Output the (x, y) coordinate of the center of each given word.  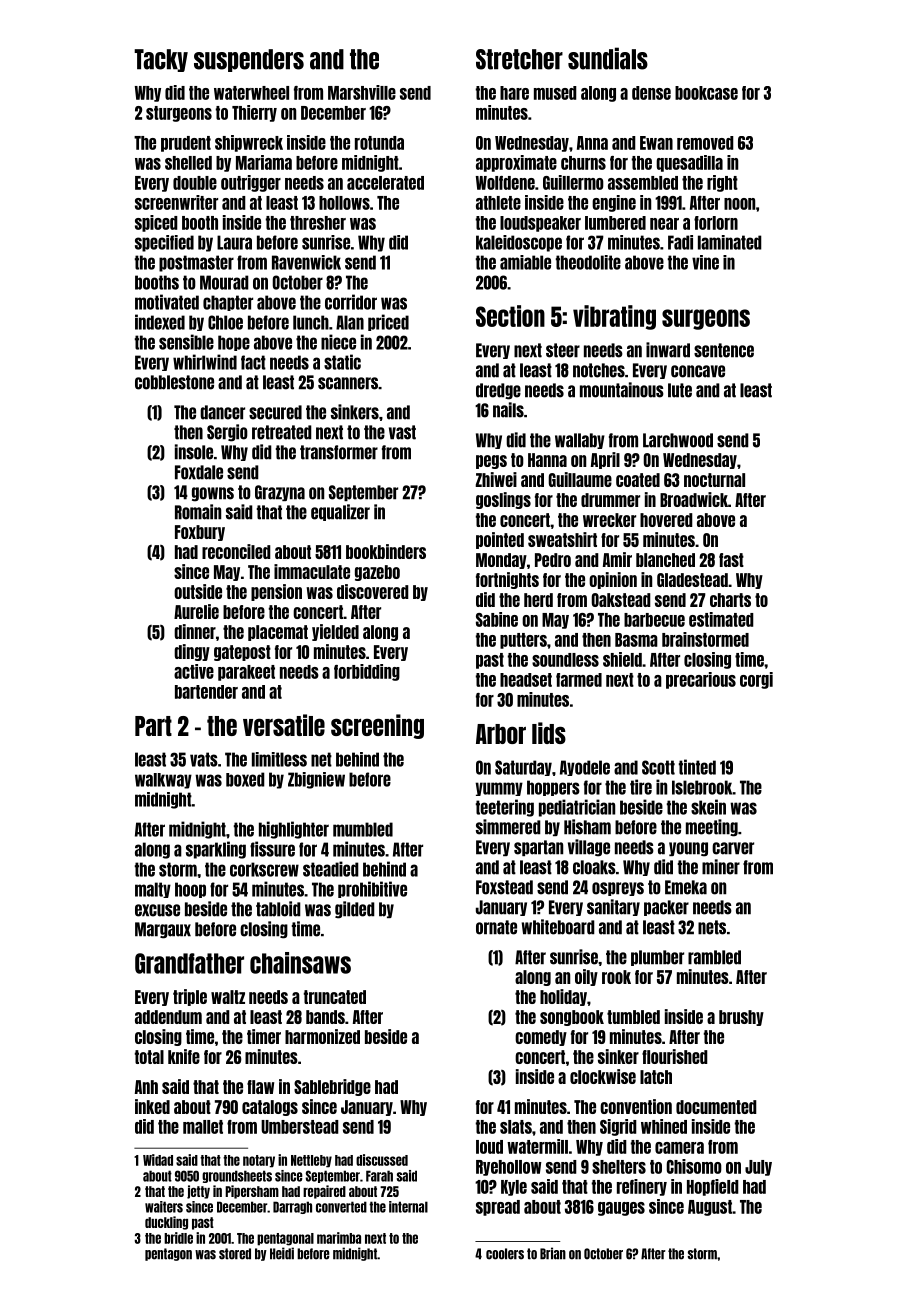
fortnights (507, 580)
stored (235, 1254)
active (194, 671)
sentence (724, 350)
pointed (500, 540)
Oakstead (621, 600)
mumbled (363, 829)
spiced (156, 223)
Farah (379, 1176)
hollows (344, 203)
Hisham (587, 827)
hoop (190, 890)
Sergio (227, 433)
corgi (756, 680)
